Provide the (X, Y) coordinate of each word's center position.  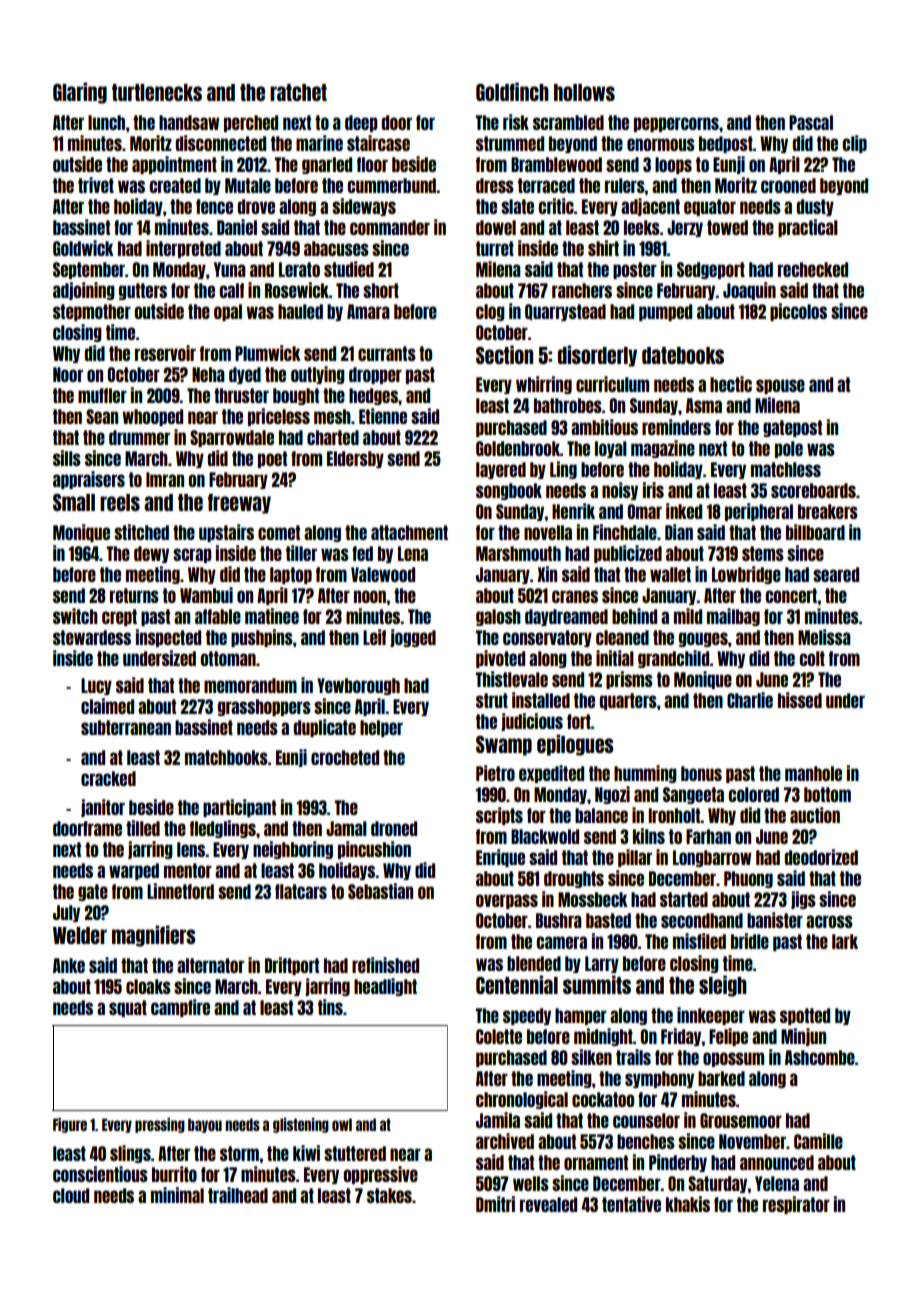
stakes (389, 1195)
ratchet (298, 92)
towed (727, 227)
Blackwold (545, 836)
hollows (584, 92)
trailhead (238, 1195)
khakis (688, 1204)
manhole (813, 773)
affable (218, 616)
